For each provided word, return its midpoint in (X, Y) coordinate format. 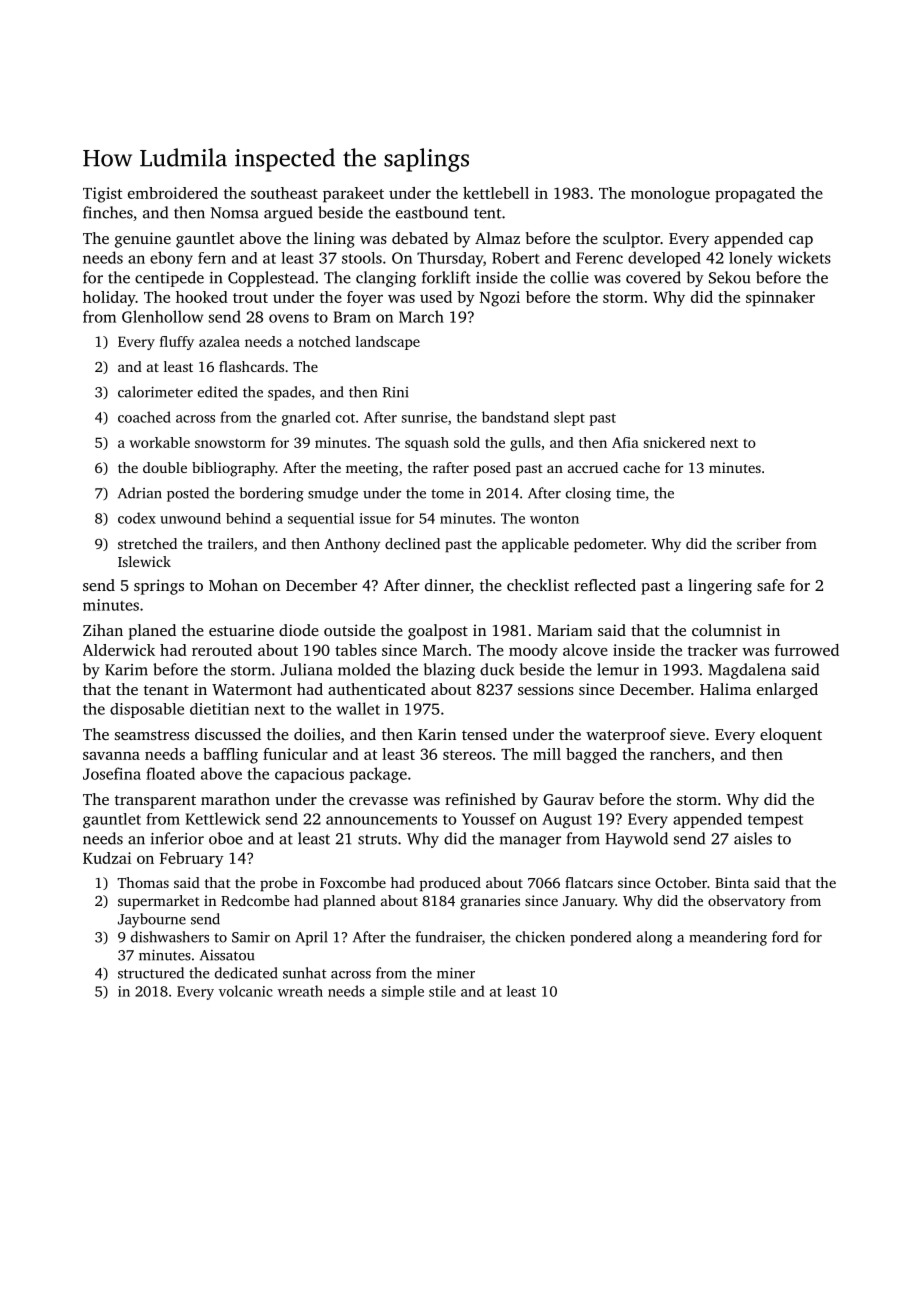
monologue (670, 195)
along (654, 938)
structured (151, 973)
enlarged (787, 691)
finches (108, 212)
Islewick (144, 561)
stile (442, 991)
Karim (126, 670)
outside (349, 630)
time (630, 493)
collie (569, 277)
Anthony (352, 545)
